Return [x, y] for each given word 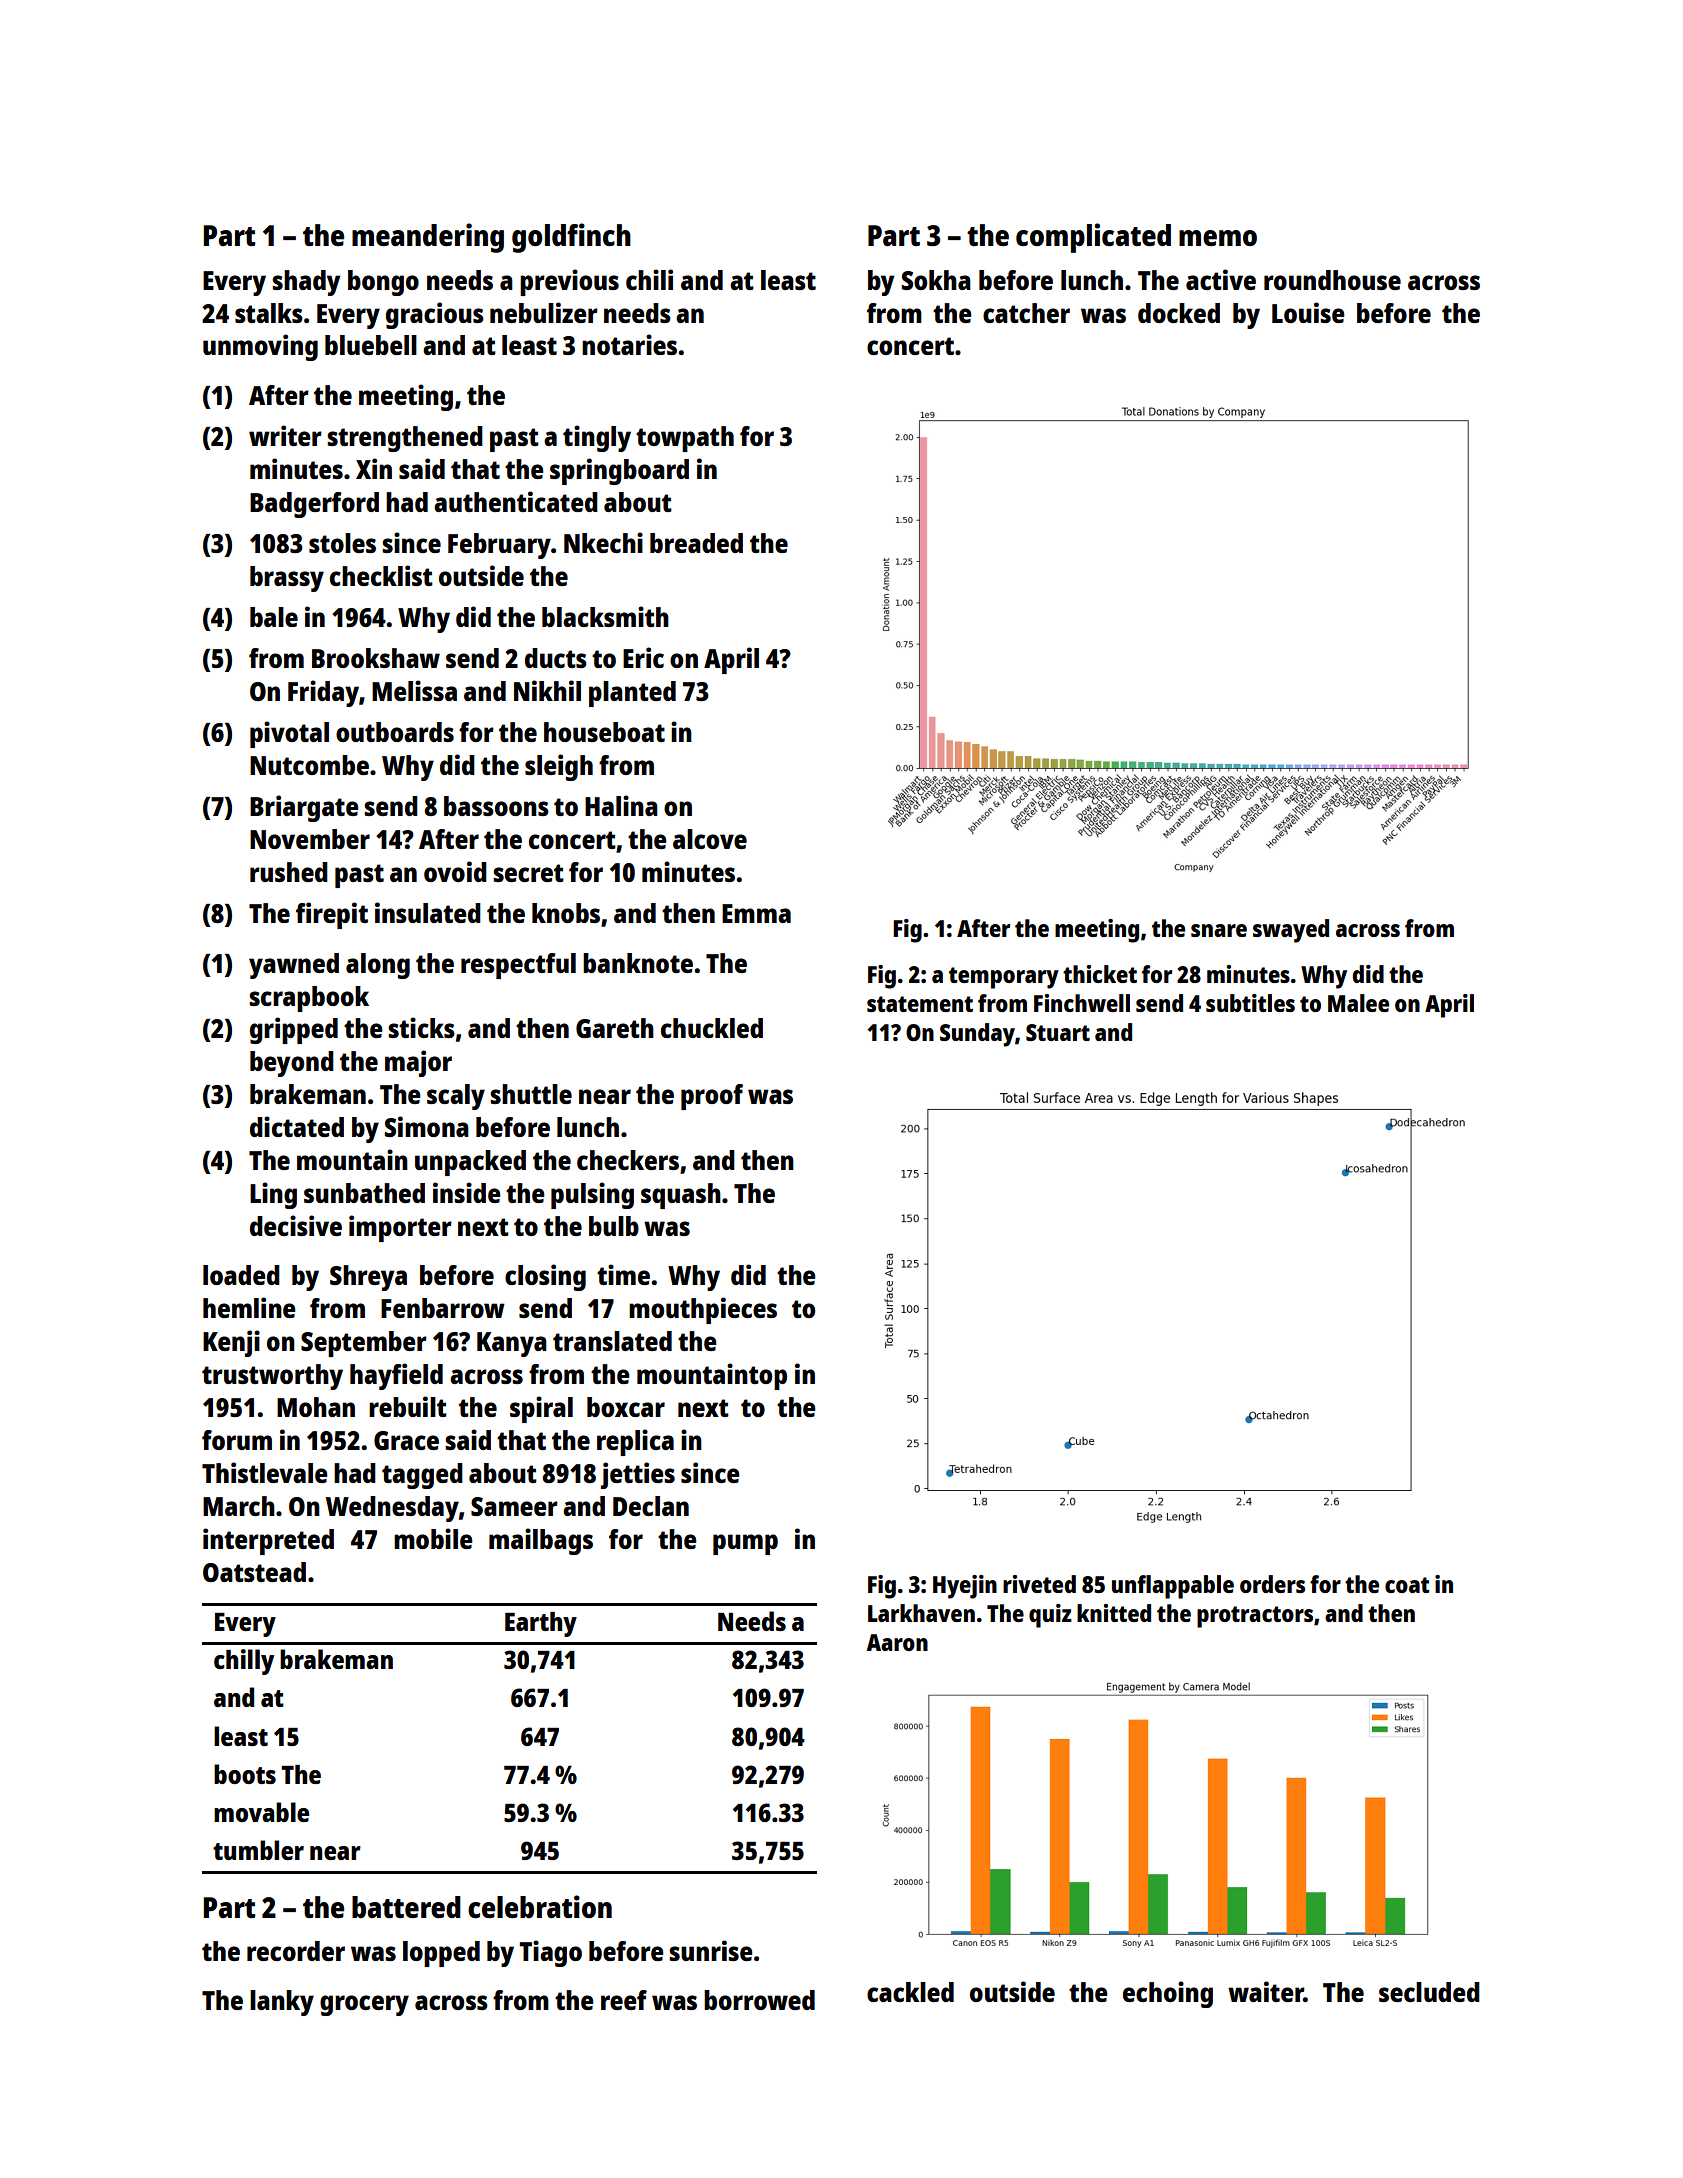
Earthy [541, 1624]
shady [306, 283]
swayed [1291, 931]
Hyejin [965, 1587]
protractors [1255, 1617]
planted [632, 694]
